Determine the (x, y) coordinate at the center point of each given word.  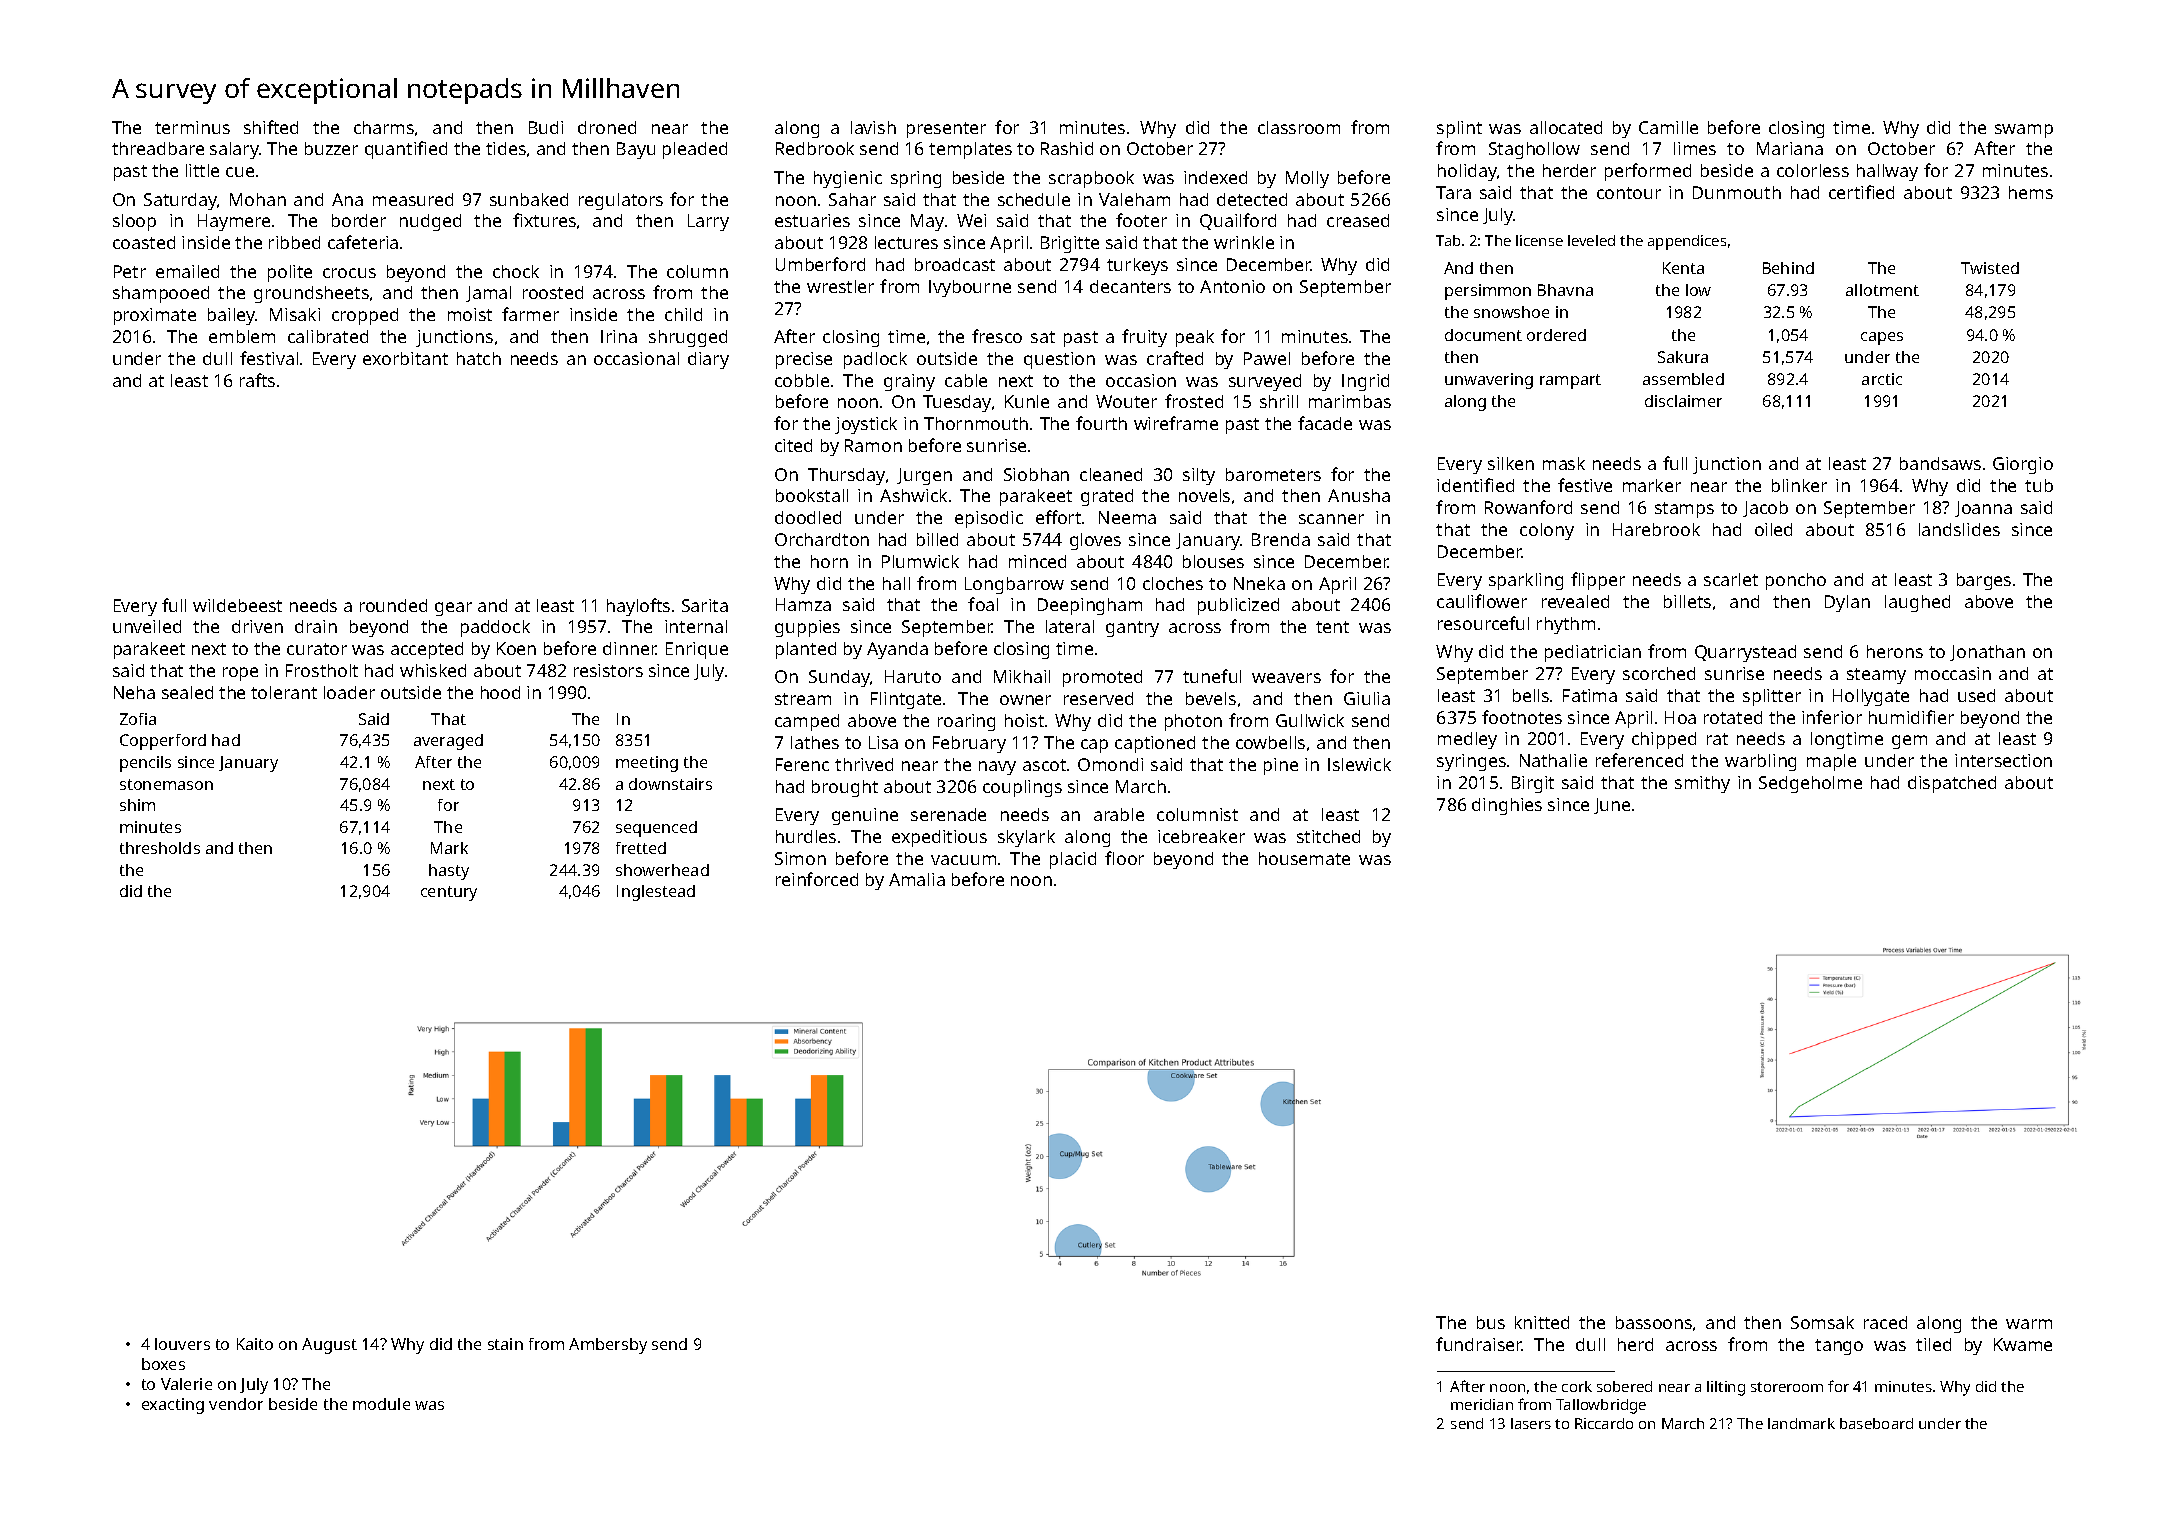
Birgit (1533, 784)
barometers (1273, 474)
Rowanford (1528, 507)
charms (384, 127)
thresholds (160, 848)
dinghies (1507, 806)
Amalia (917, 879)
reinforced (817, 879)
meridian (1482, 1404)
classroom (1299, 127)
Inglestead (656, 893)
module (381, 1404)
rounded (393, 605)
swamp (2024, 131)
